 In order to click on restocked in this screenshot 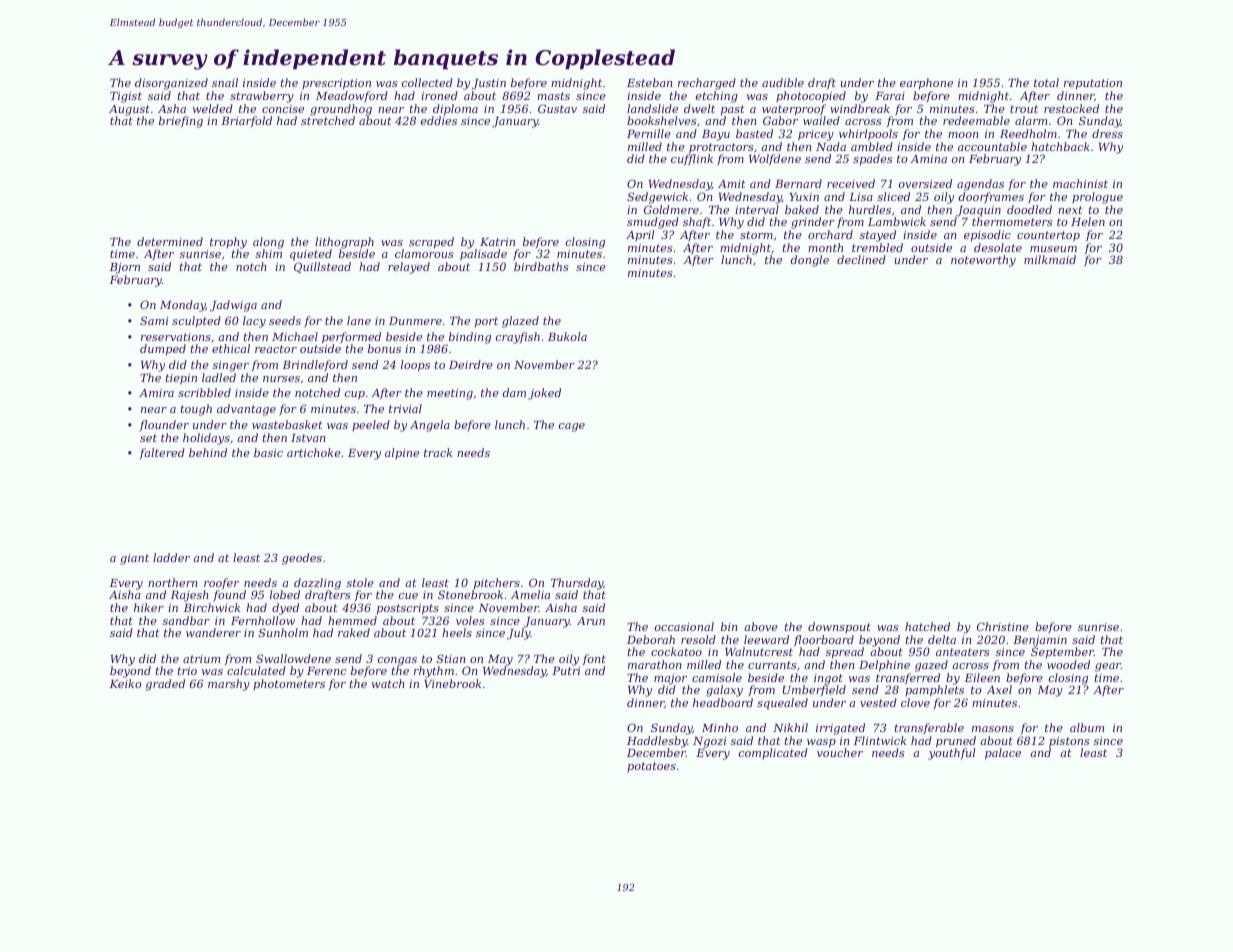, I will do `click(1071, 108)`.
